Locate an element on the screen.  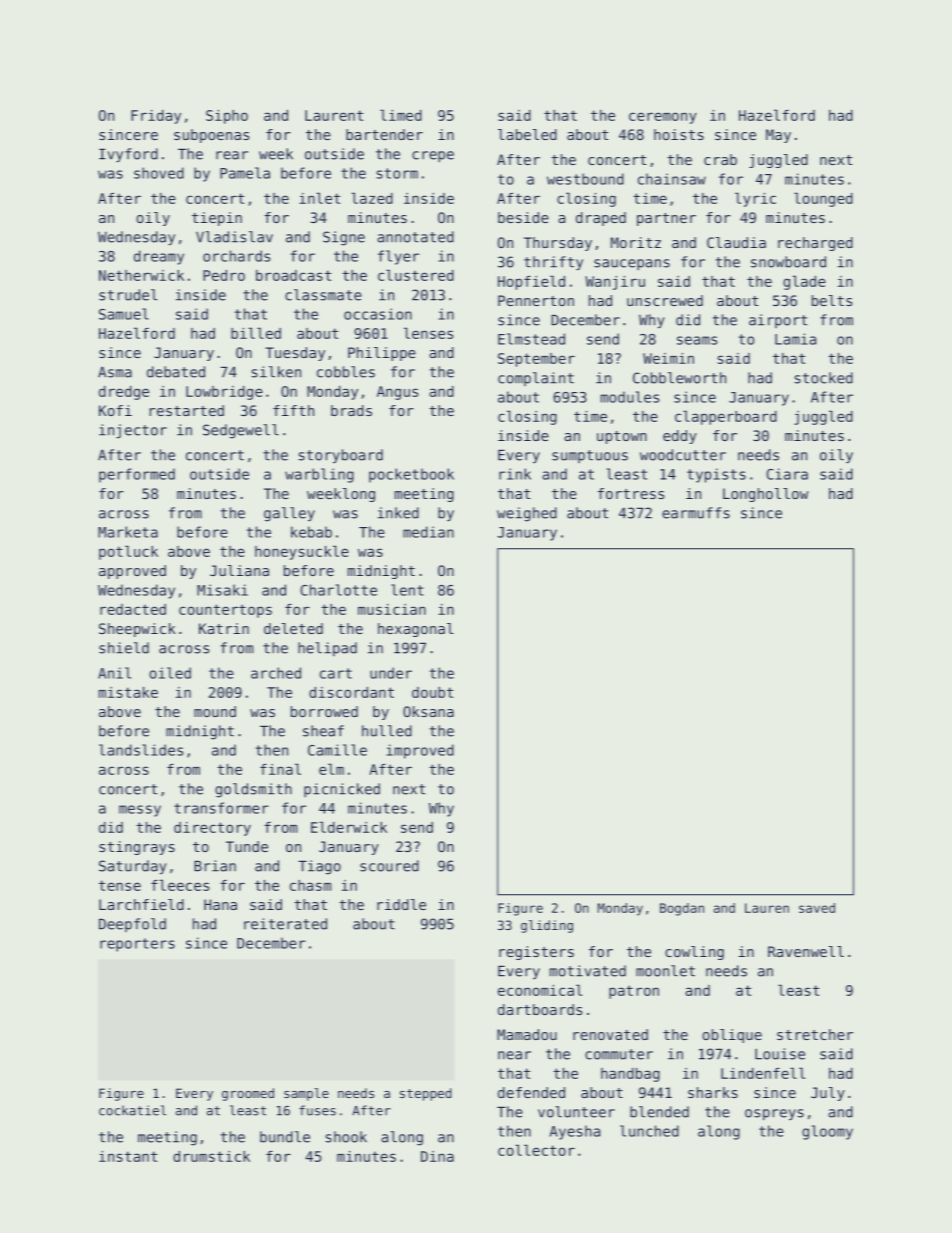
saved is located at coordinates (817, 908).
